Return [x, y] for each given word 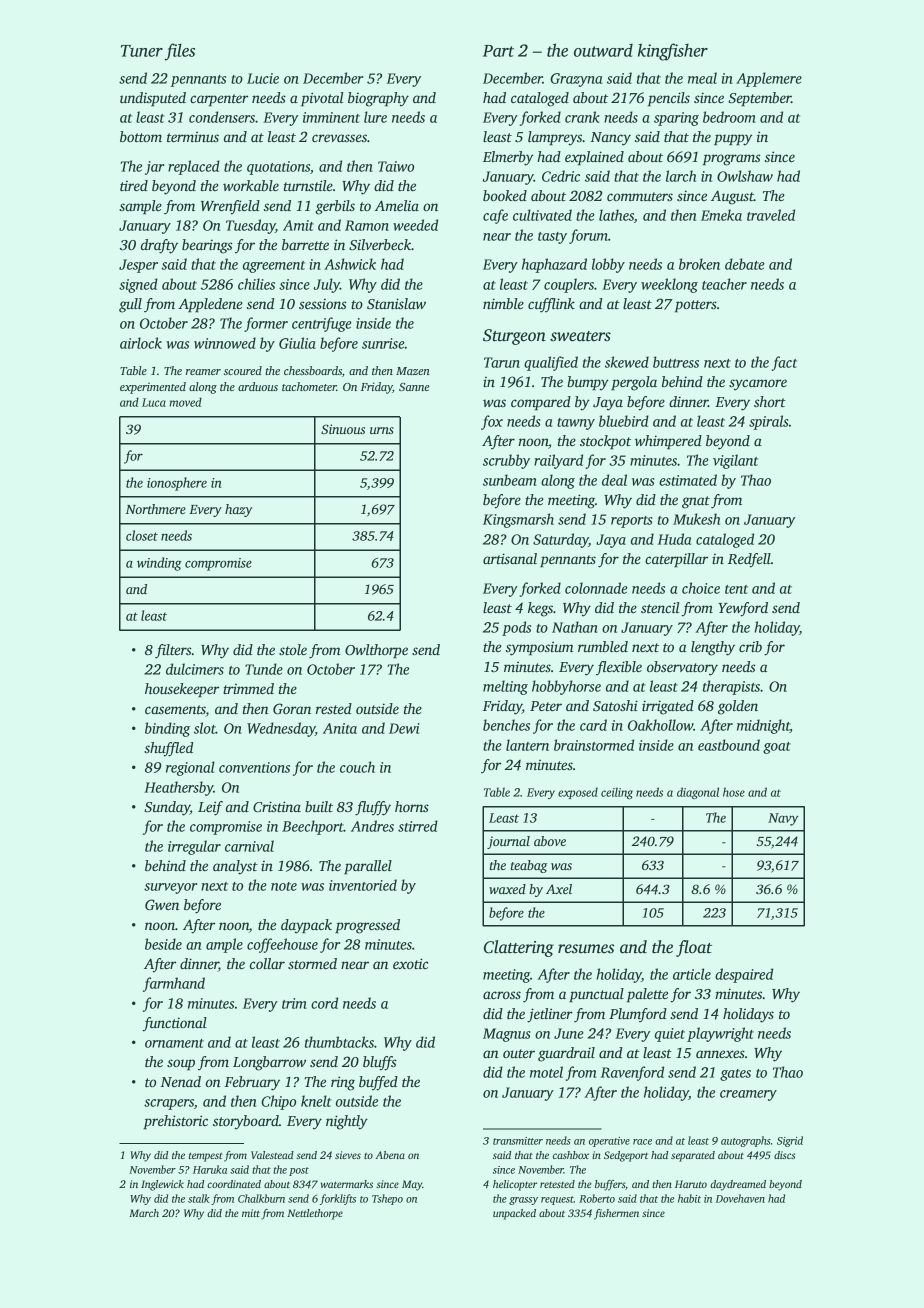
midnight [763, 726]
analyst [235, 867]
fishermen [616, 1214]
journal [508, 842]
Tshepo [387, 1199]
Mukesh [696, 519]
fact [784, 363]
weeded [415, 225]
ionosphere [177, 484]
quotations [278, 168]
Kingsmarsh [518, 520]
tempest [206, 1157]
